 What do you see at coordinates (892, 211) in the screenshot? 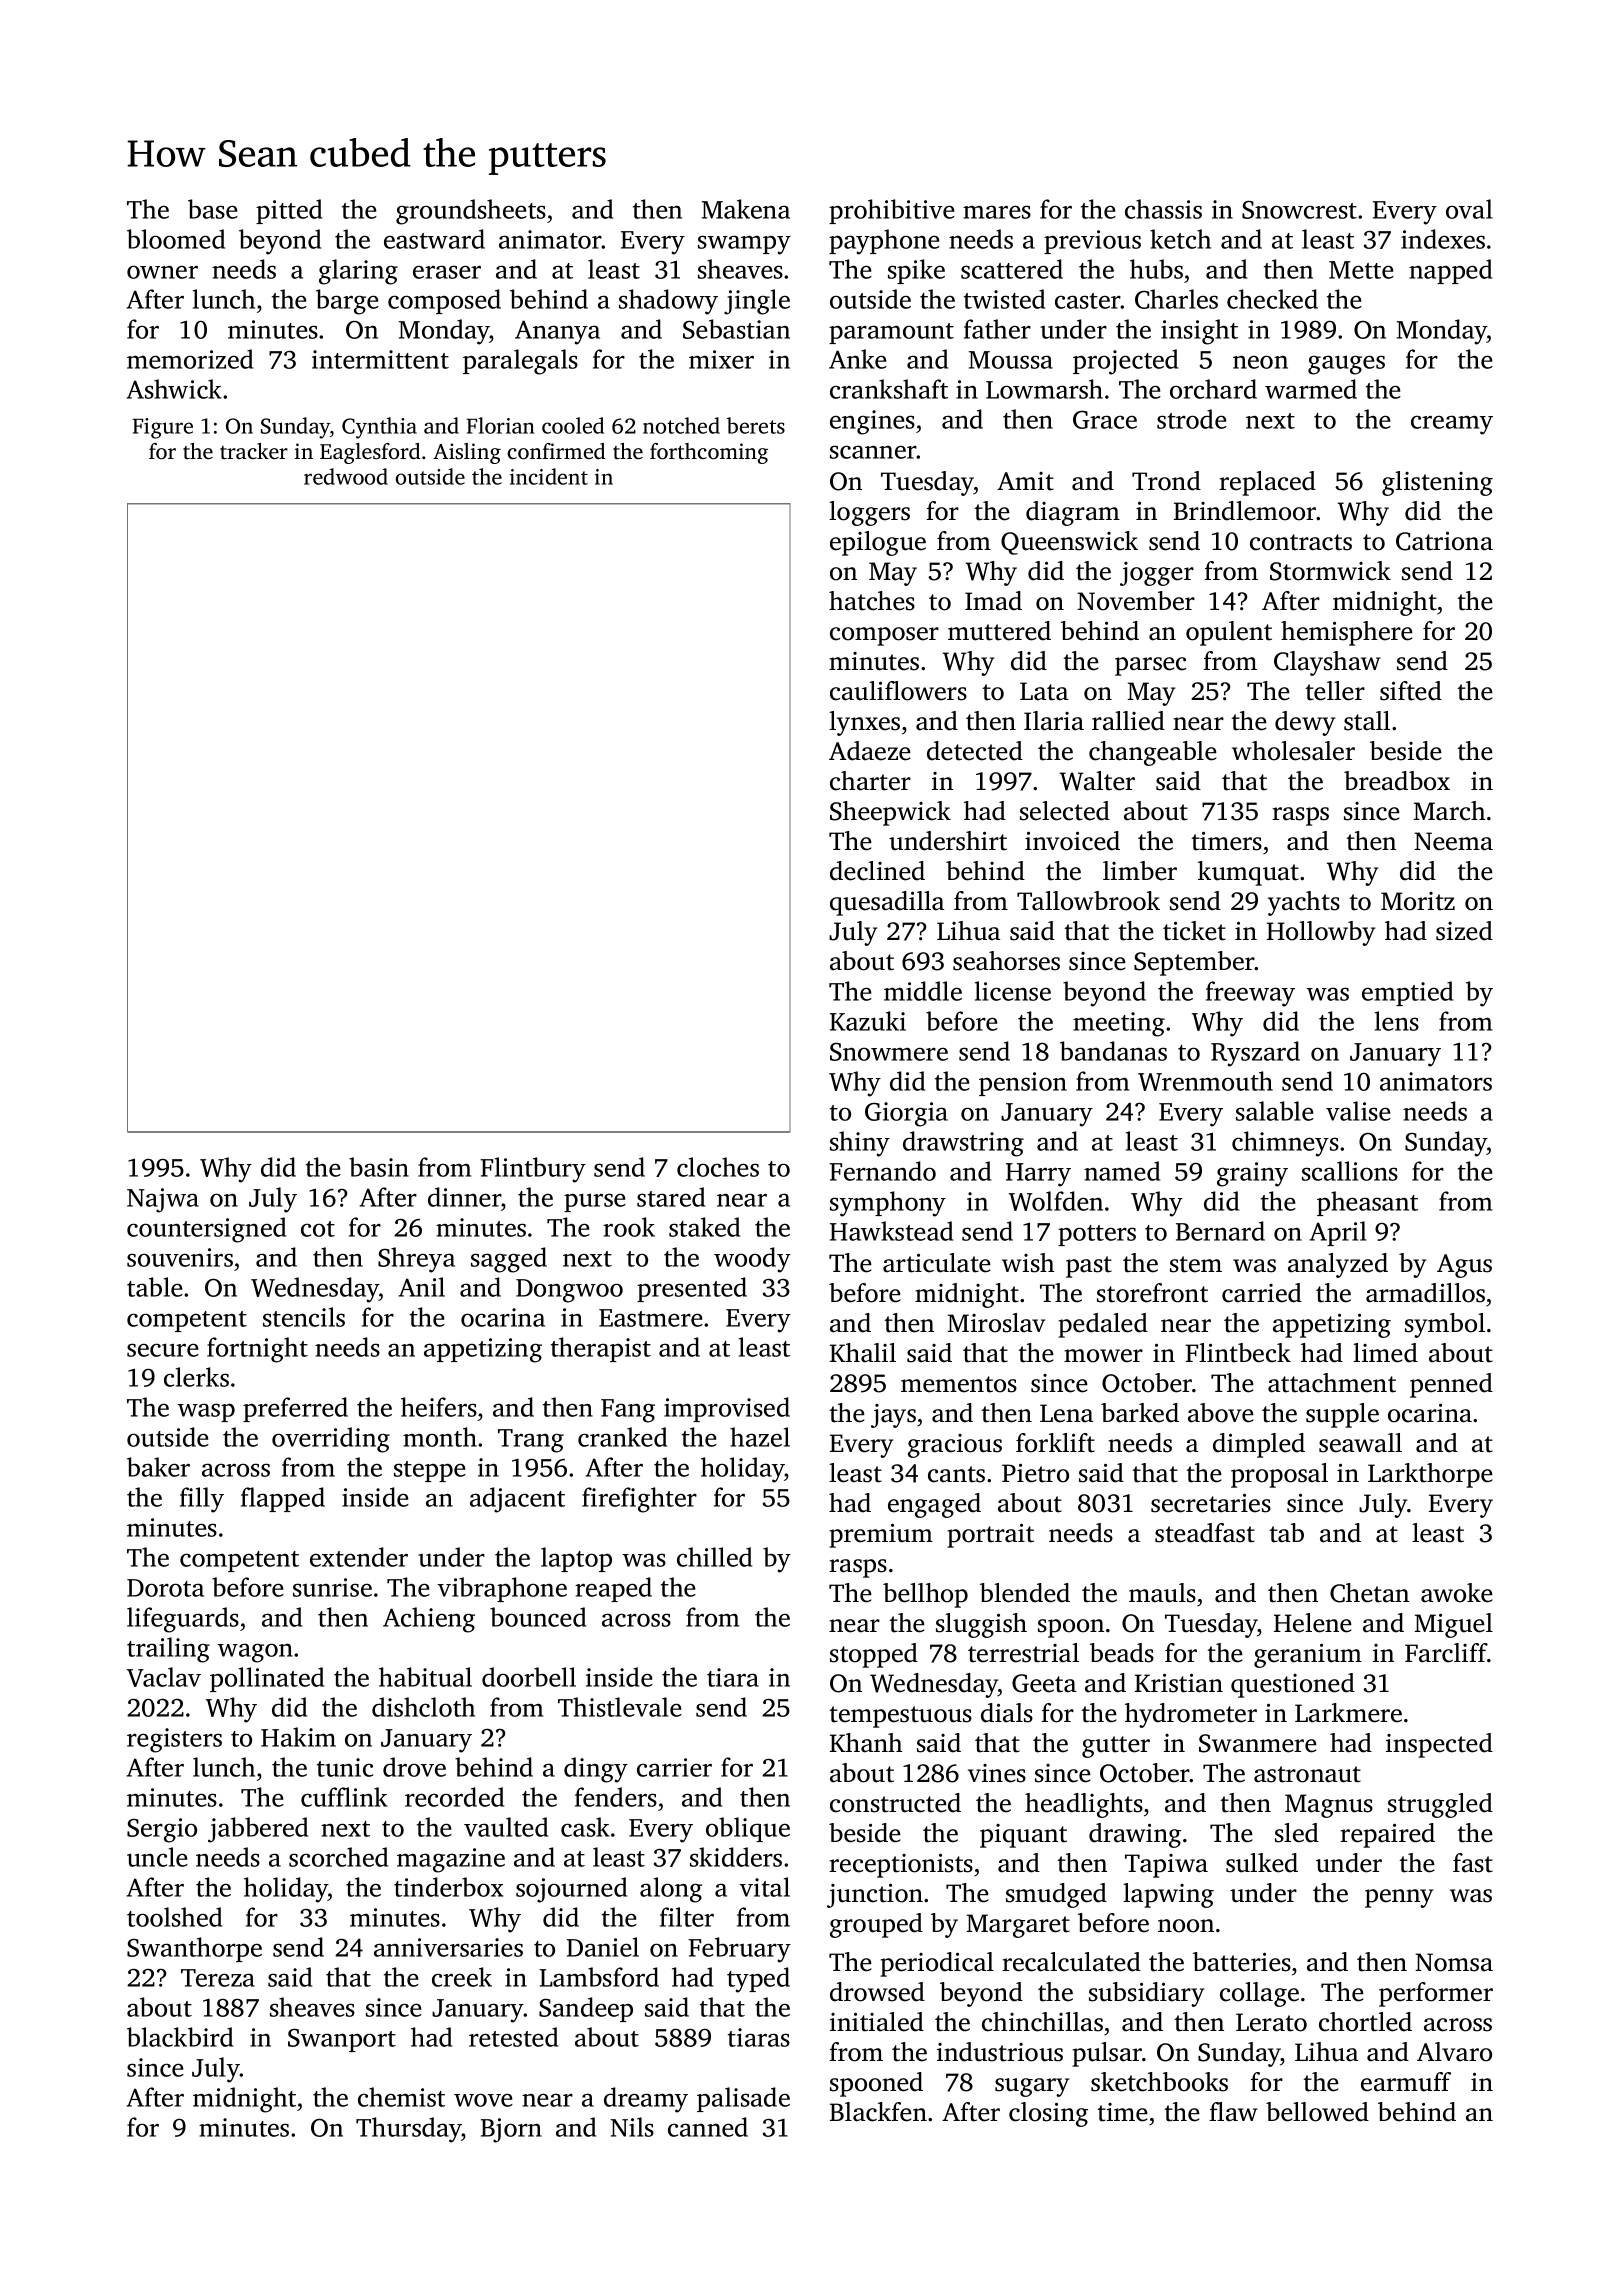
I see `prohibitive` at bounding box center [892, 211].
